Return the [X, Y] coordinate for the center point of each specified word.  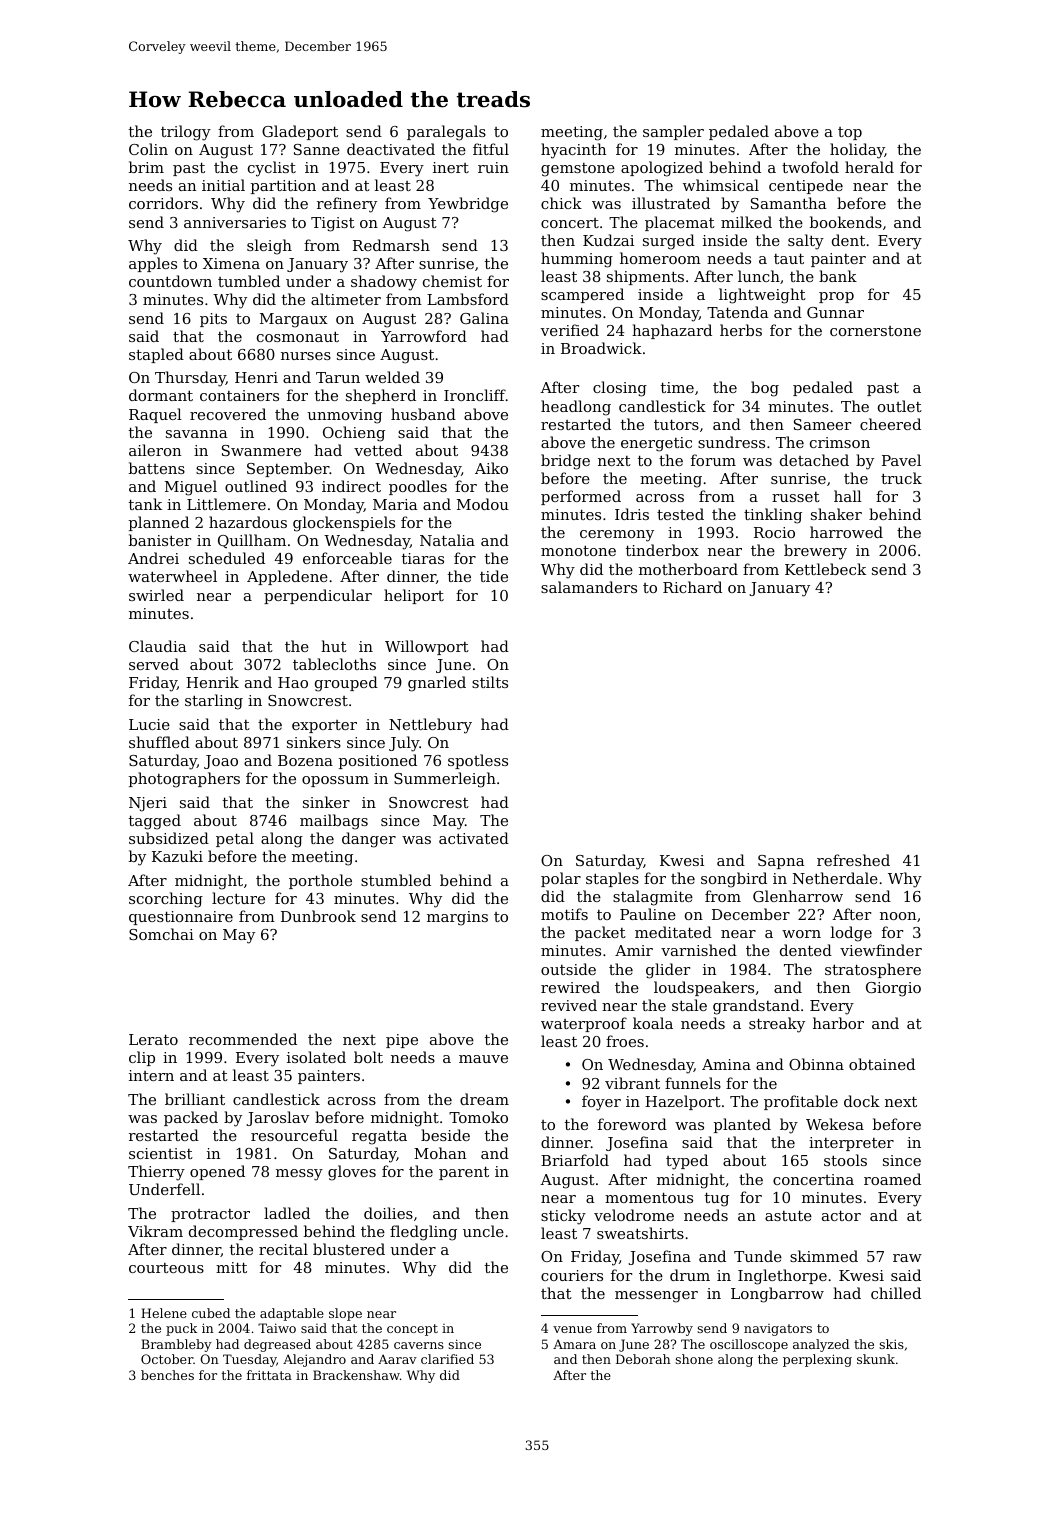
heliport [414, 596]
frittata [269, 1375]
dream [484, 1099]
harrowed [846, 532]
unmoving [344, 416]
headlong [576, 408]
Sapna [781, 862]
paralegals [446, 133]
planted [742, 1125]
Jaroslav [277, 1118]
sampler [673, 132]
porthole [320, 881]
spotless [478, 761]
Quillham [252, 541]
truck [901, 478]
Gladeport [300, 132]
